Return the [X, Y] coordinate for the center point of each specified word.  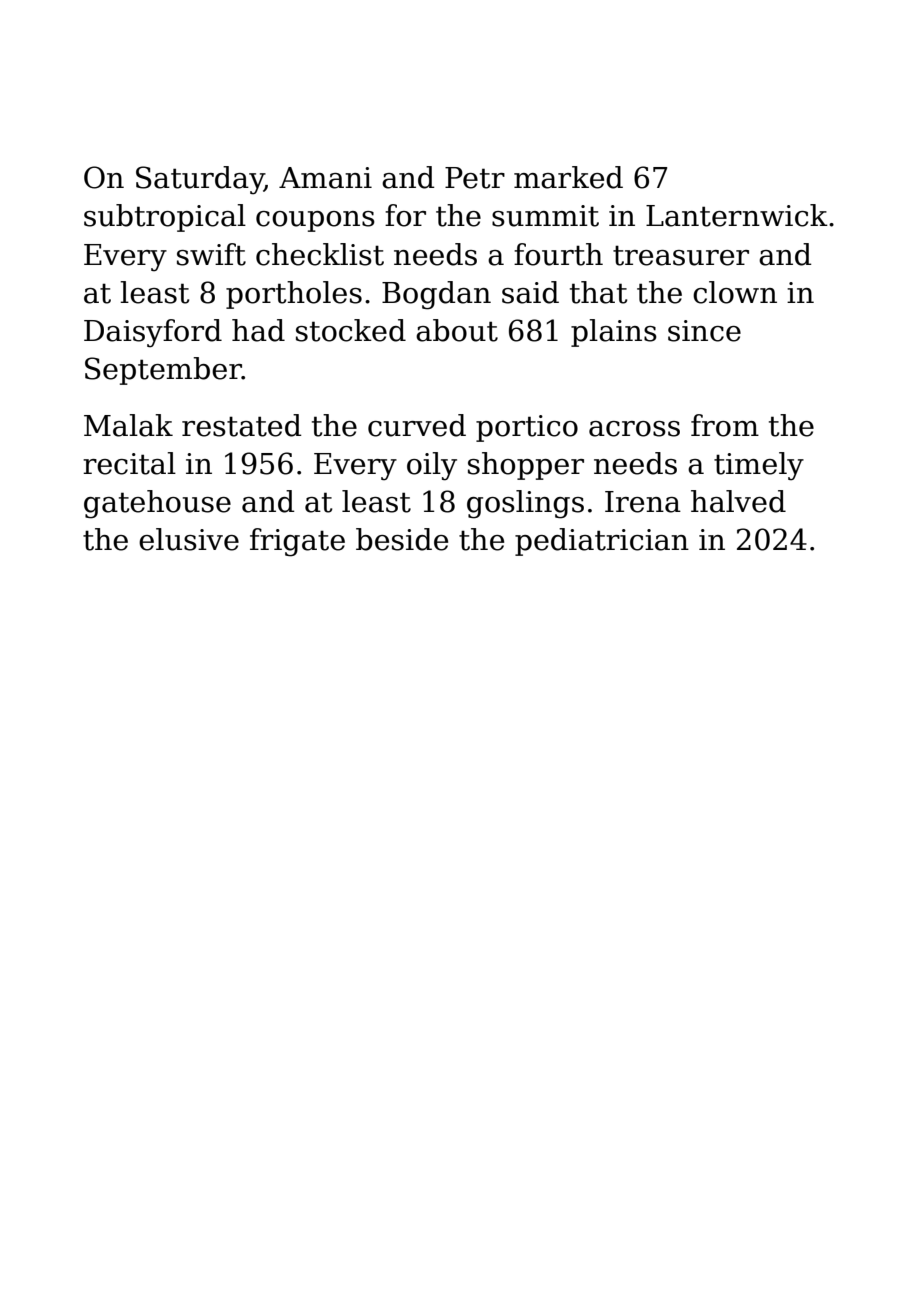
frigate [297, 542]
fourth [558, 254]
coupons [315, 221]
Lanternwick [737, 215]
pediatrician [602, 542]
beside [402, 539]
